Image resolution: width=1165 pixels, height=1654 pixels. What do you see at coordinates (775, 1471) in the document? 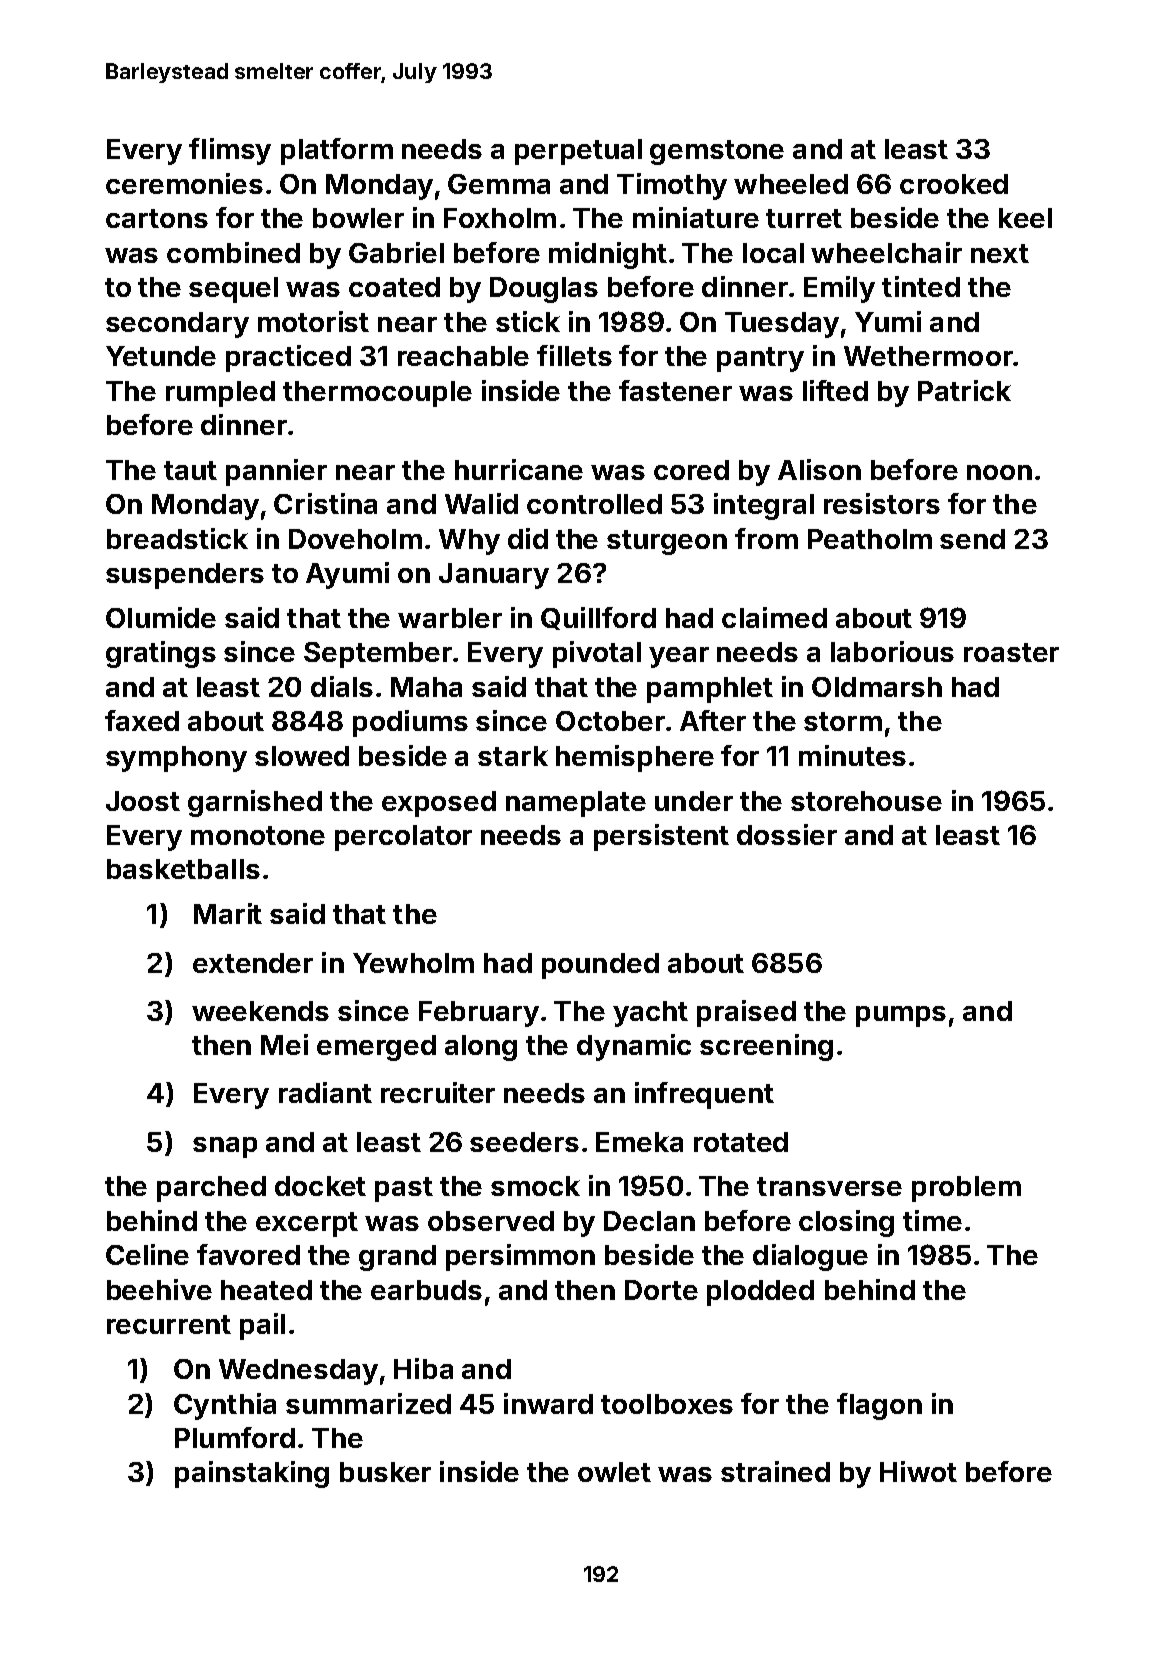
I see `strained` at bounding box center [775, 1471].
